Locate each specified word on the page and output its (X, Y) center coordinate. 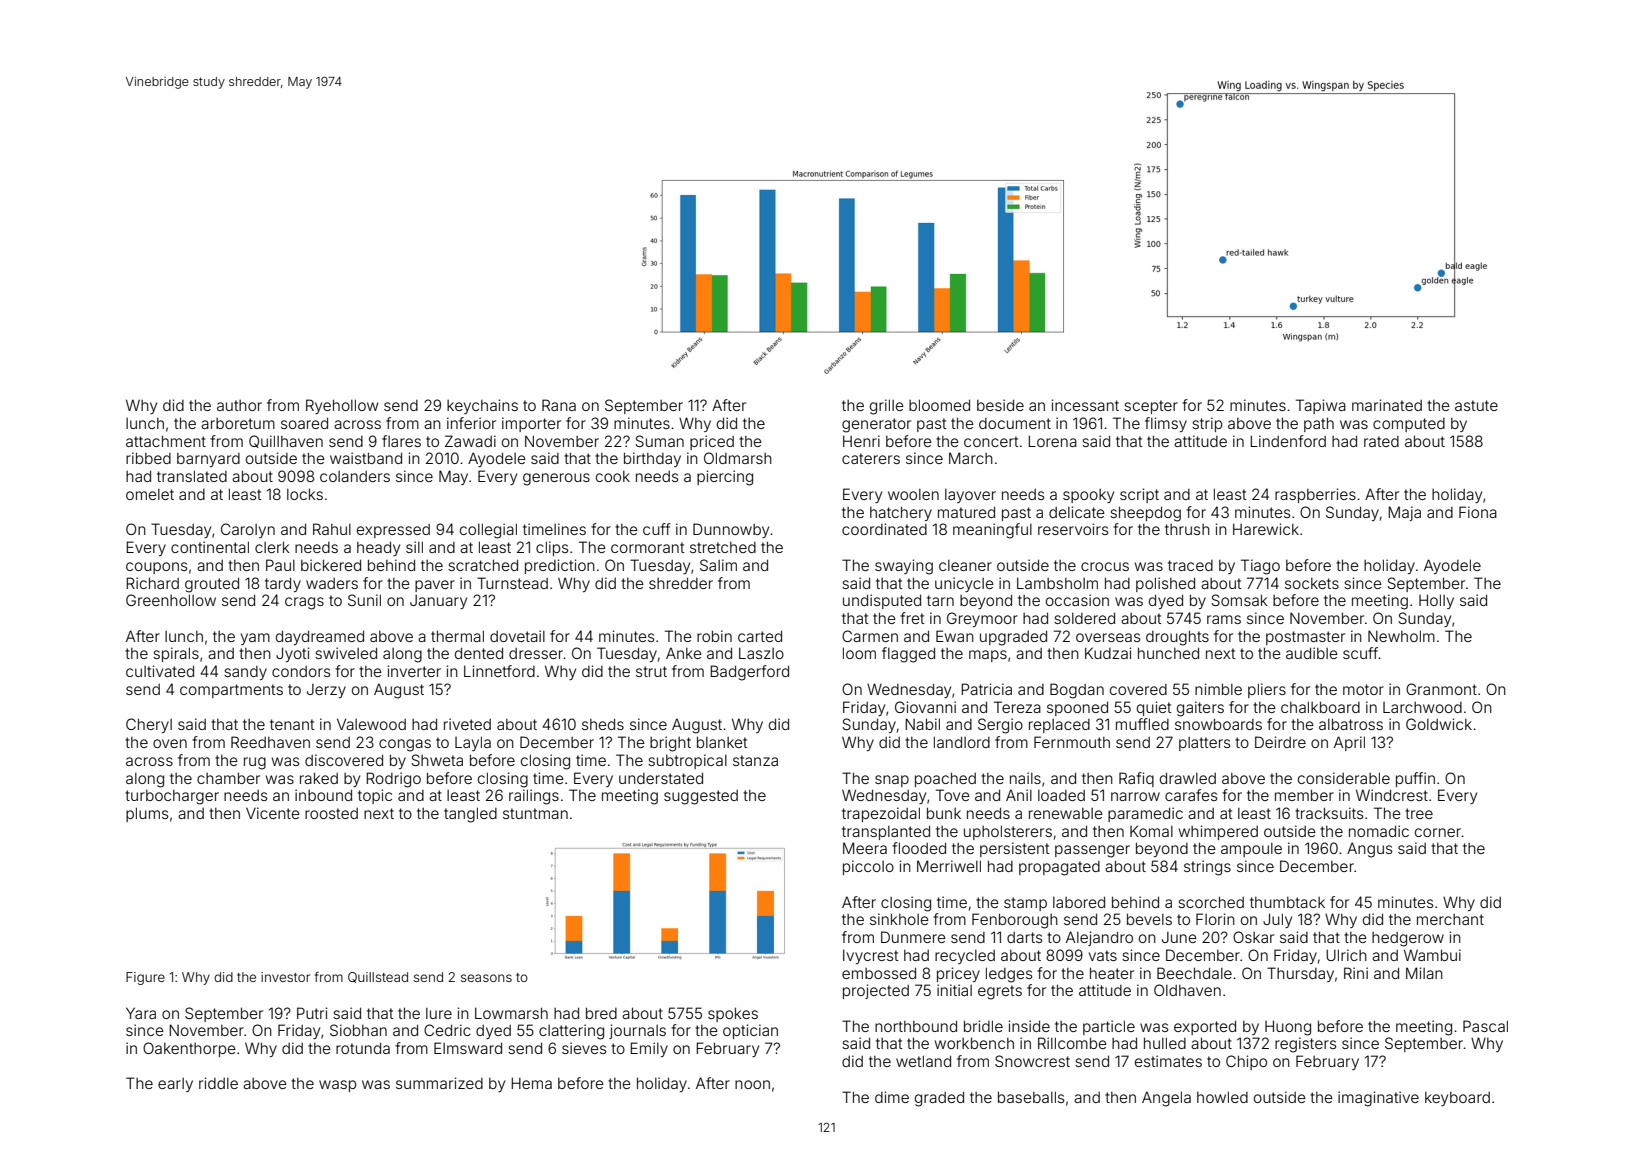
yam (255, 639)
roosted (331, 813)
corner (1438, 832)
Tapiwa (1321, 406)
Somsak (1239, 600)
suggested (701, 797)
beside (1000, 405)
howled (1222, 1097)
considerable (1344, 778)
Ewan (955, 636)
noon (752, 1084)
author (239, 405)
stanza (755, 760)
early (175, 1085)
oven (170, 743)
